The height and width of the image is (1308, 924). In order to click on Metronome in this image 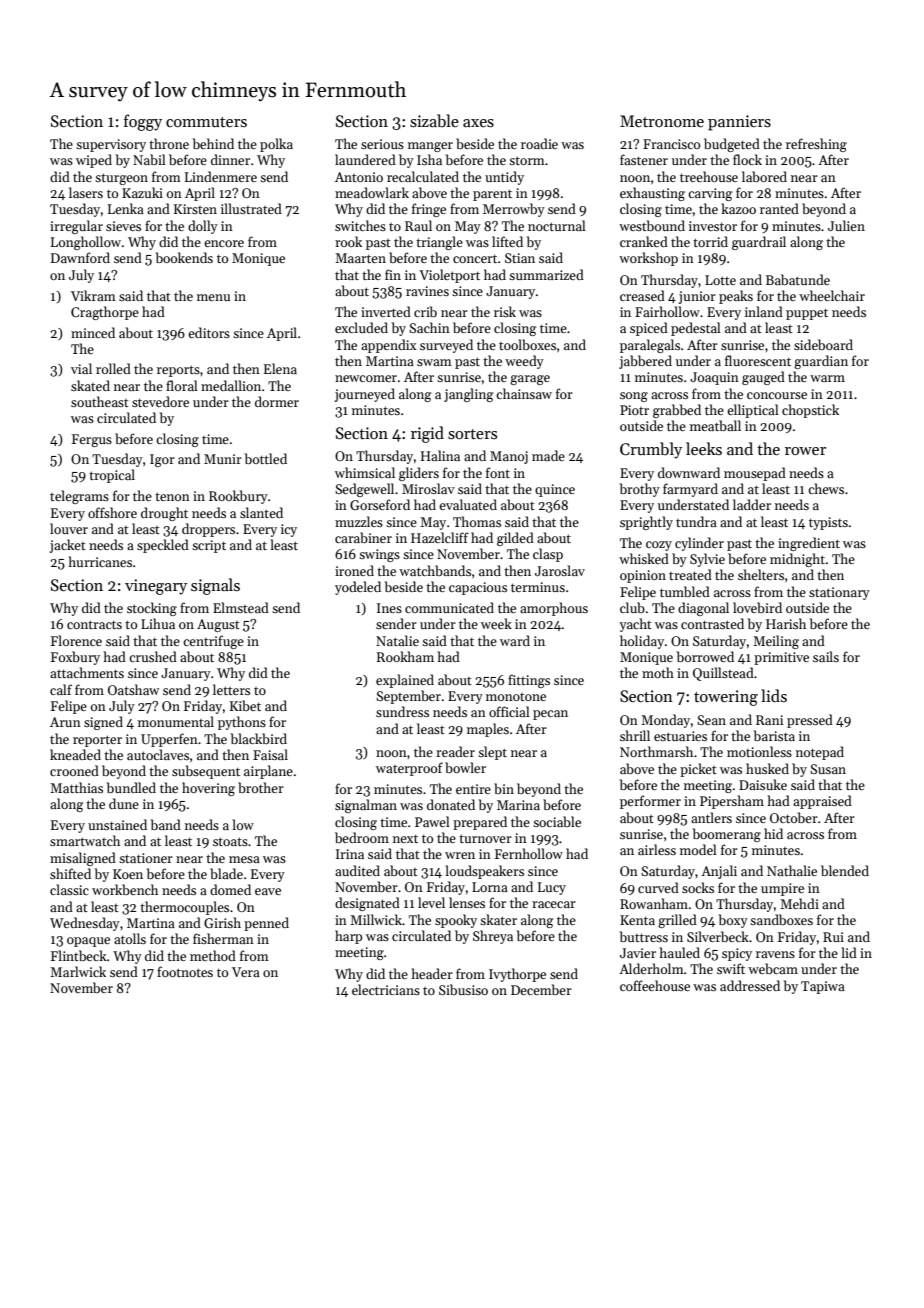, I will do `click(662, 121)`.
